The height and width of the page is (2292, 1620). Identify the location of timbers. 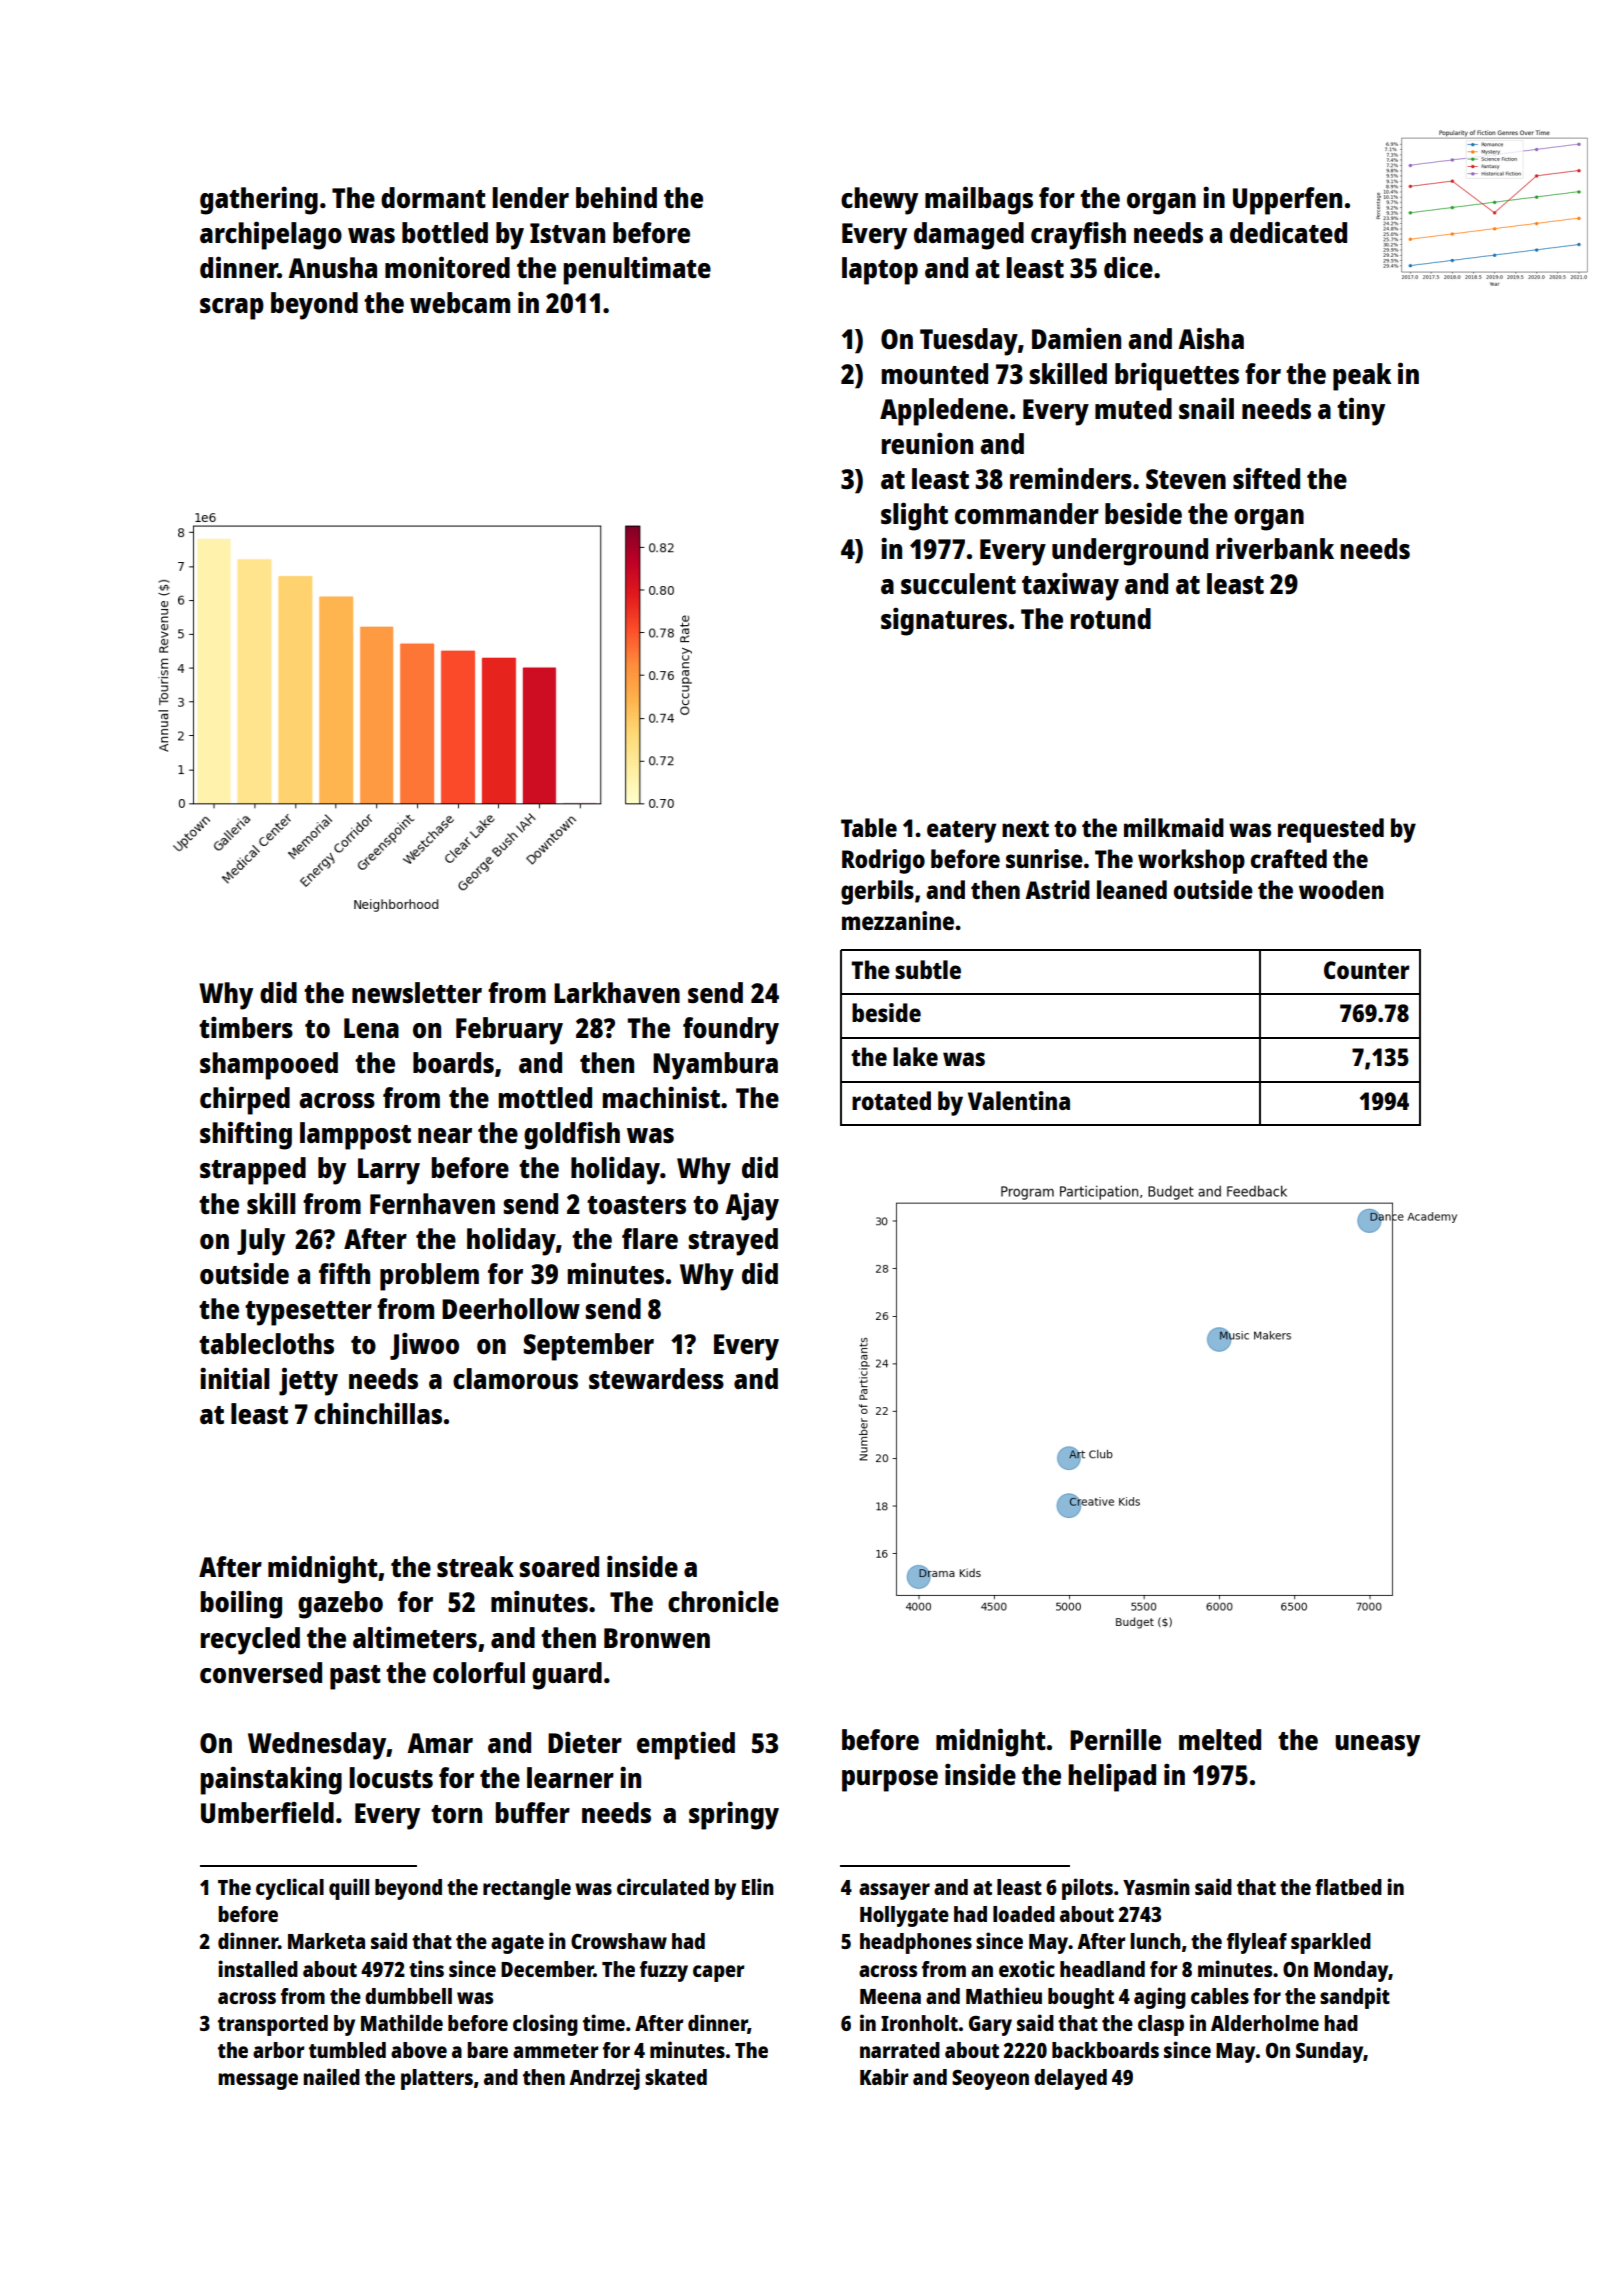
(246, 1027).
